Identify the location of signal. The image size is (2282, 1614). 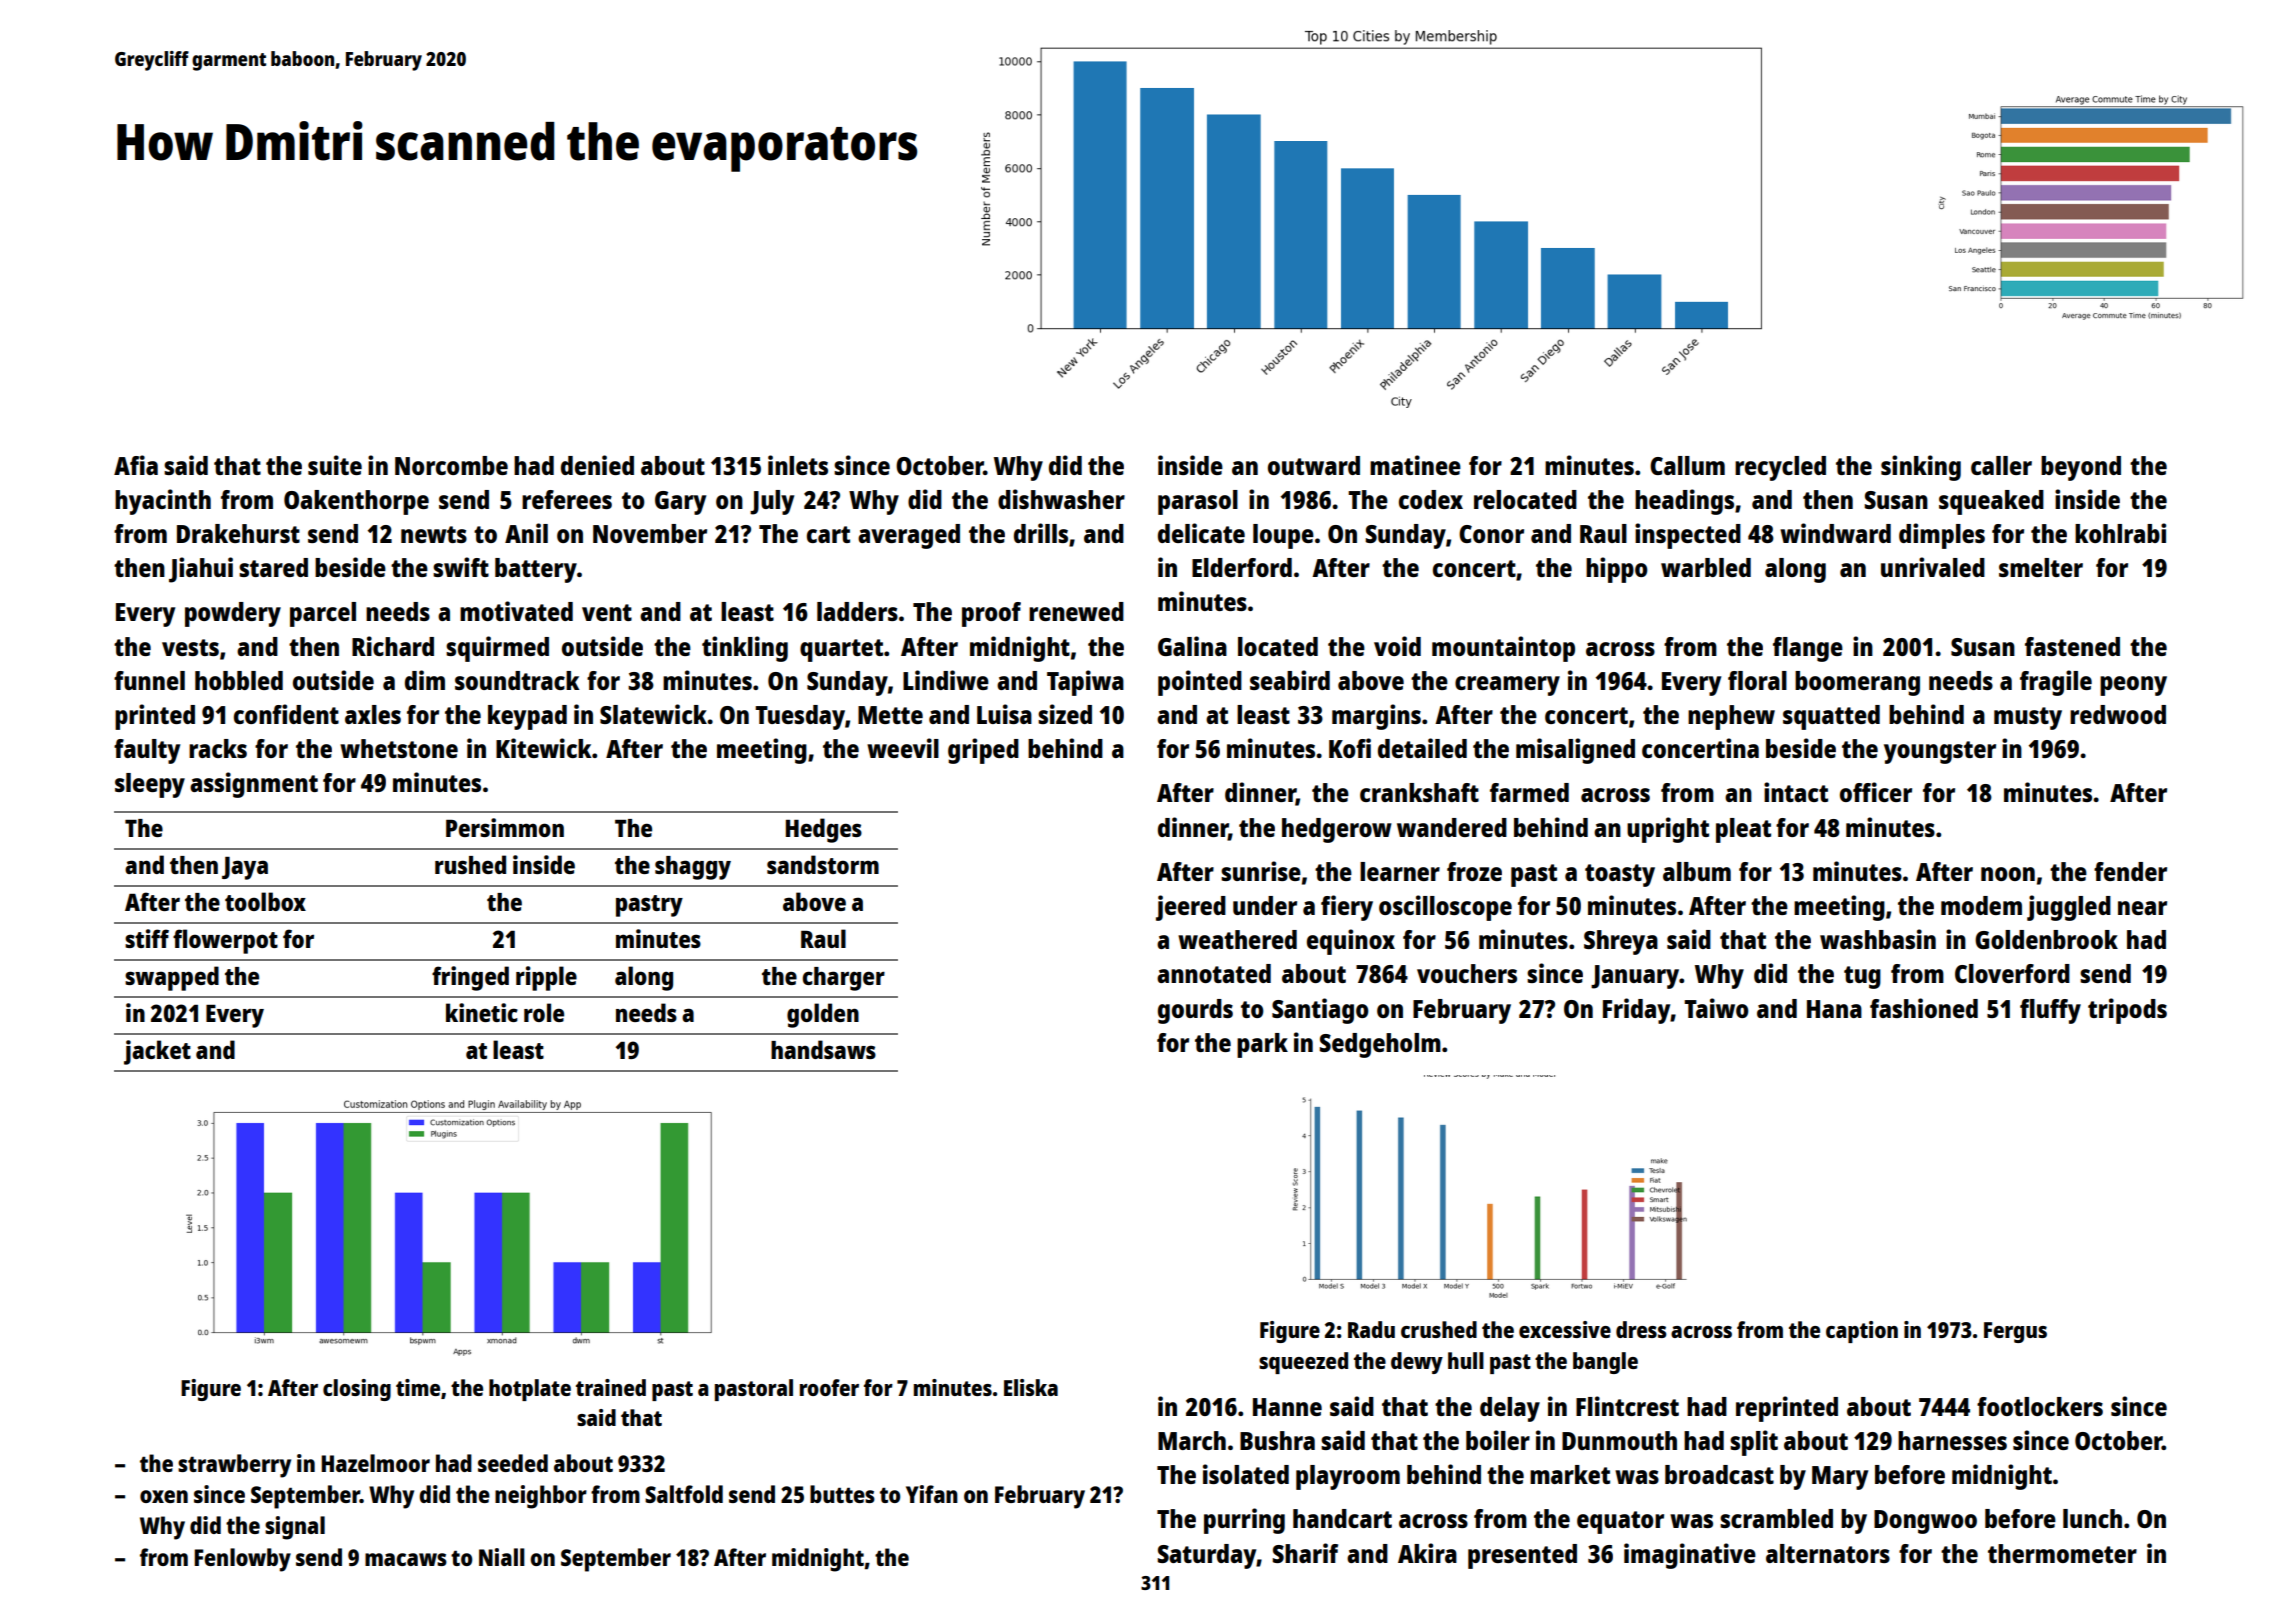
(295, 1528).
